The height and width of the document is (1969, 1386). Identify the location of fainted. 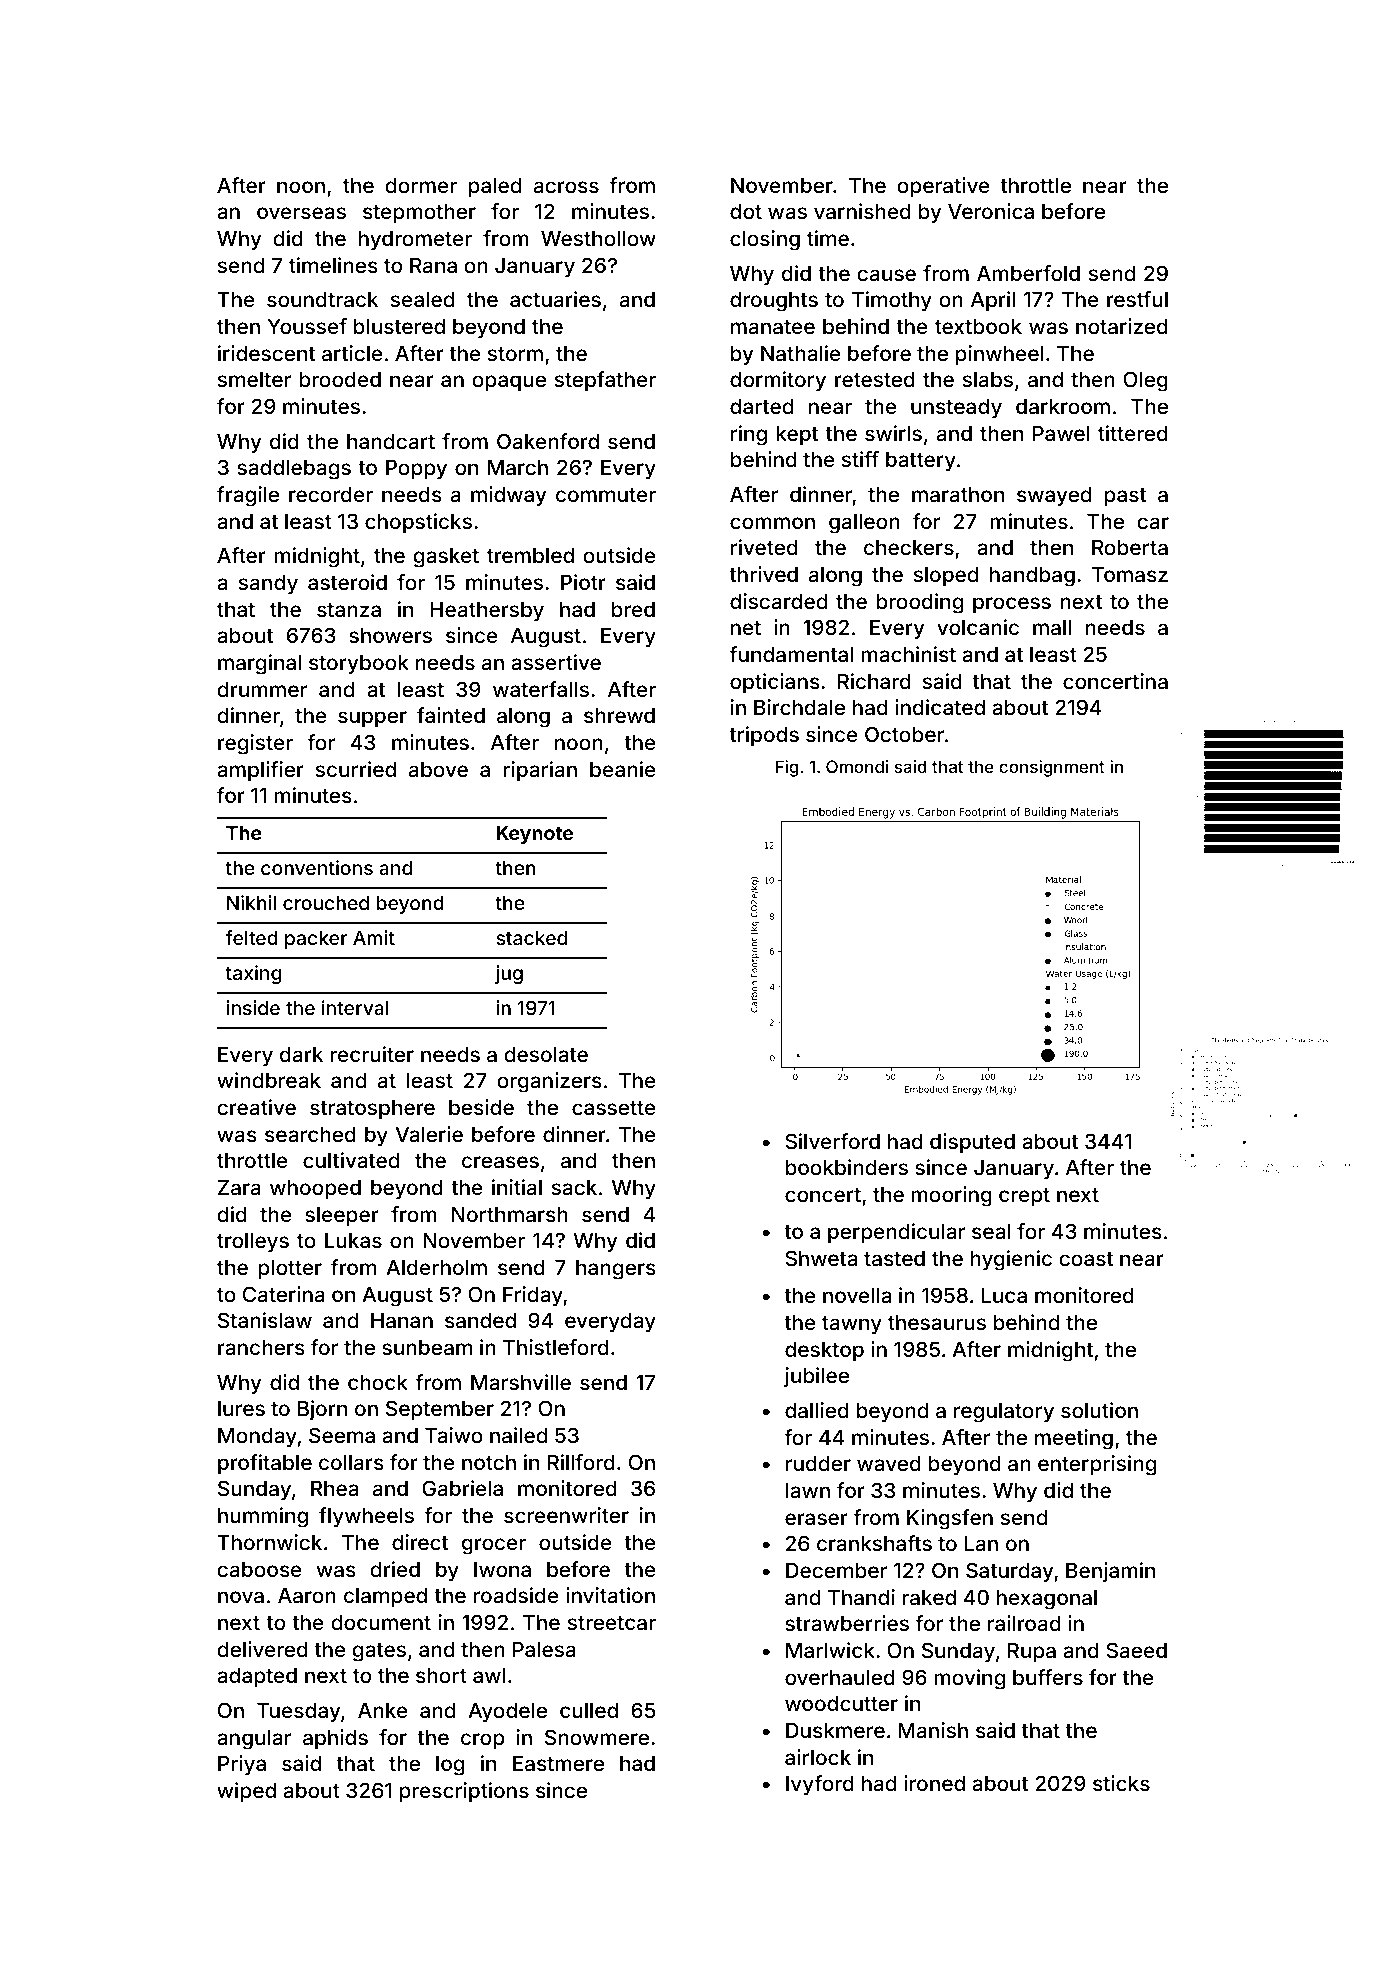
(451, 715).
